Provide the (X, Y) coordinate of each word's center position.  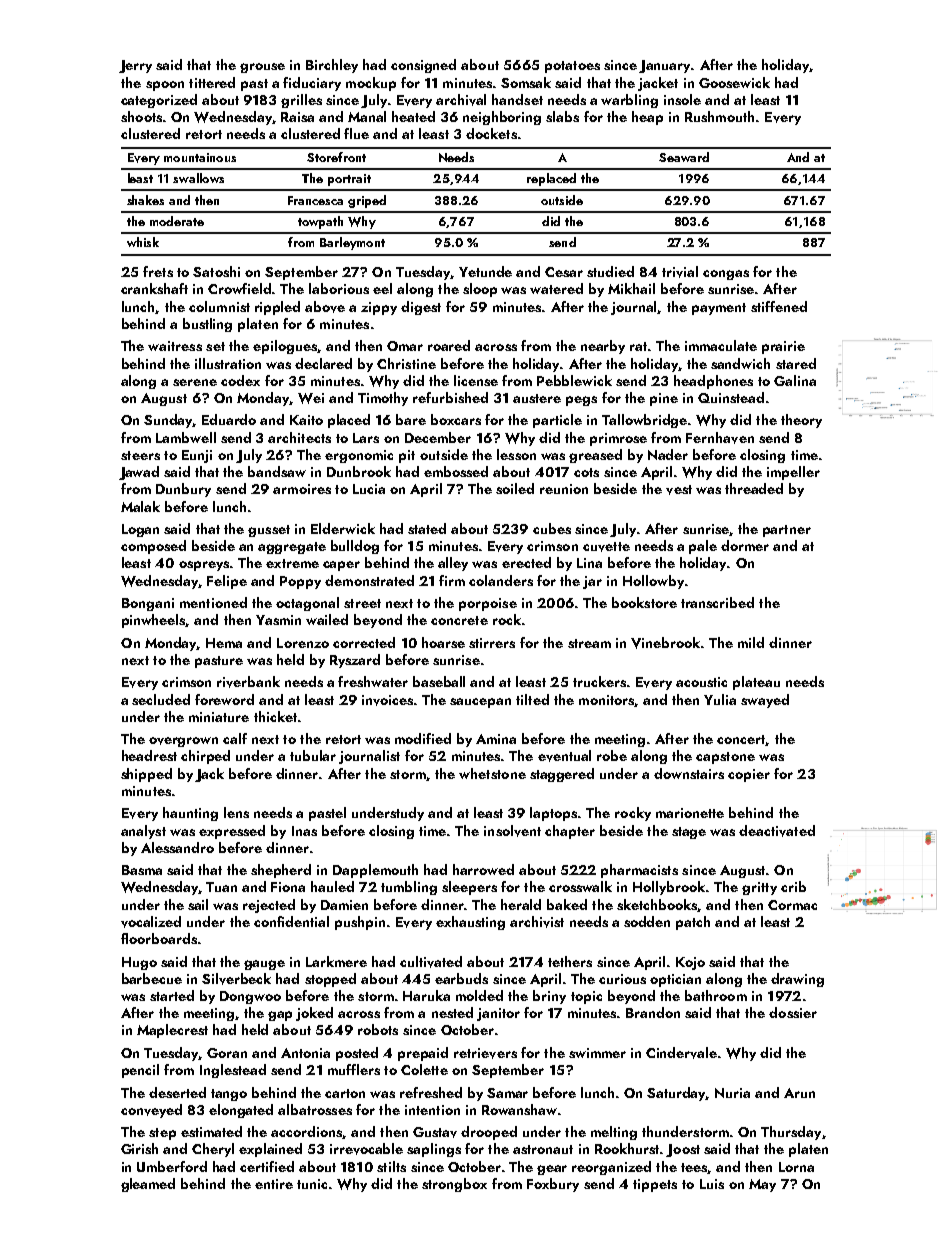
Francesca (315, 200)
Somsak (526, 82)
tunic (312, 1184)
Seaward (684, 157)
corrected (364, 642)
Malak (140, 506)
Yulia (720, 699)
